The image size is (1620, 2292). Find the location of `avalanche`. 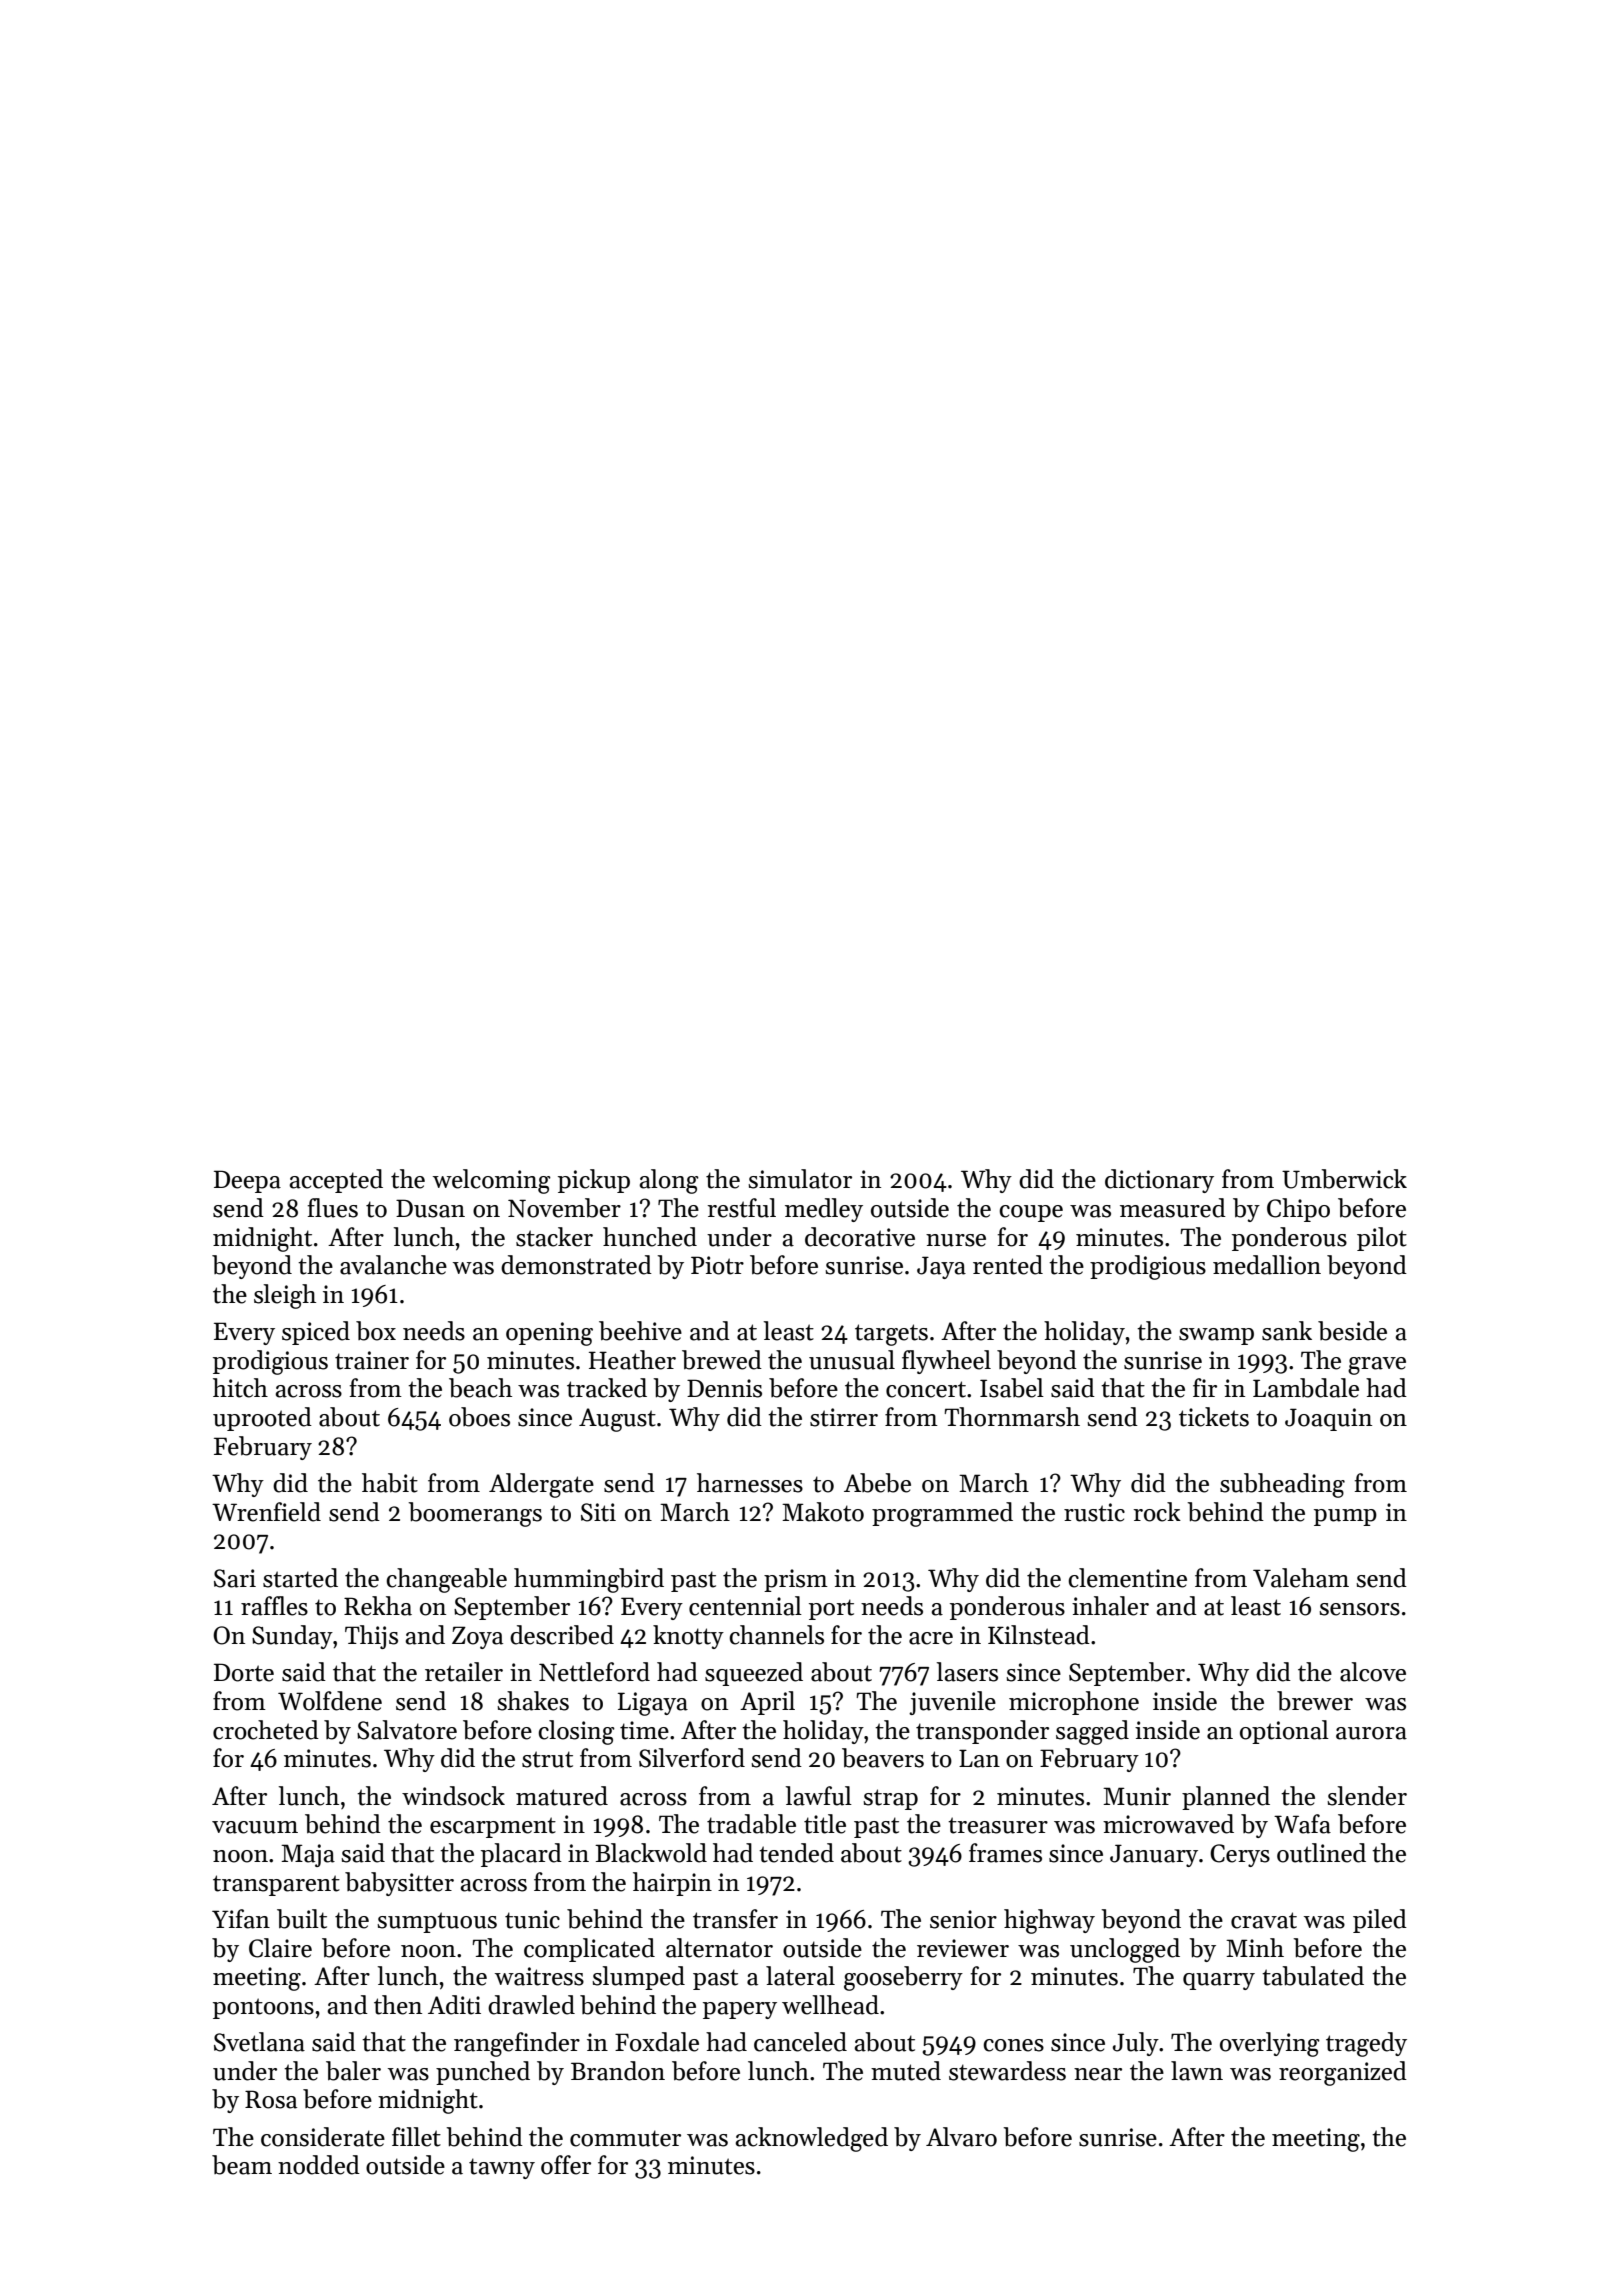

avalanche is located at coordinates (393, 1265).
